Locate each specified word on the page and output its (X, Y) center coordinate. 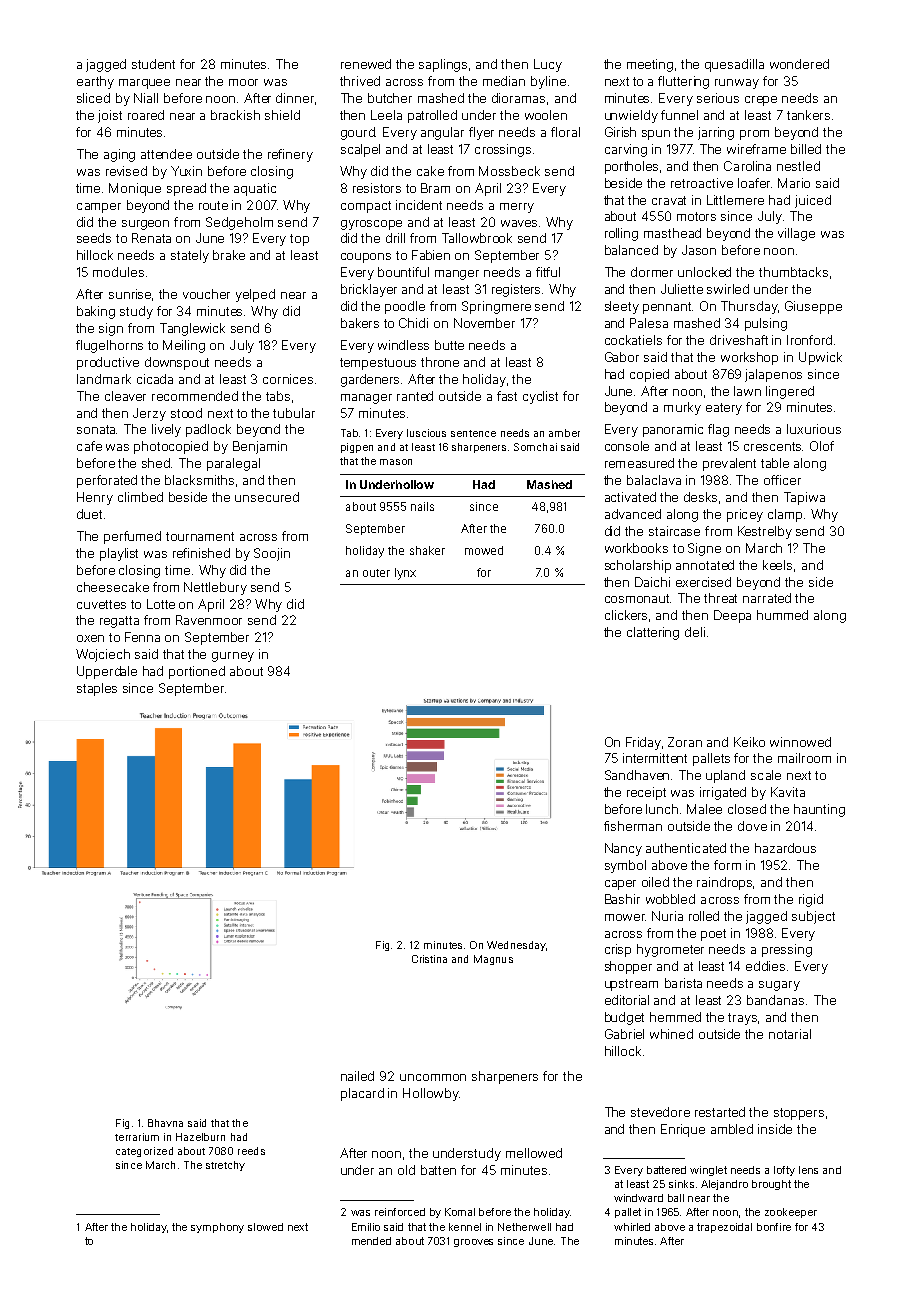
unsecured (267, 497)
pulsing (766, 324)
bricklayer (369, 290)
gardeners (370, 380)
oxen (90, 638)
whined (671, 1034)
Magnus (493, 960)
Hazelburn (200, 1137)
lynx (405, 574)
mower (625, 917)
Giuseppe (813, 307)
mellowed (534, 1153)
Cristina (429, 959)
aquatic (255, 189)
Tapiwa (804, 498)
